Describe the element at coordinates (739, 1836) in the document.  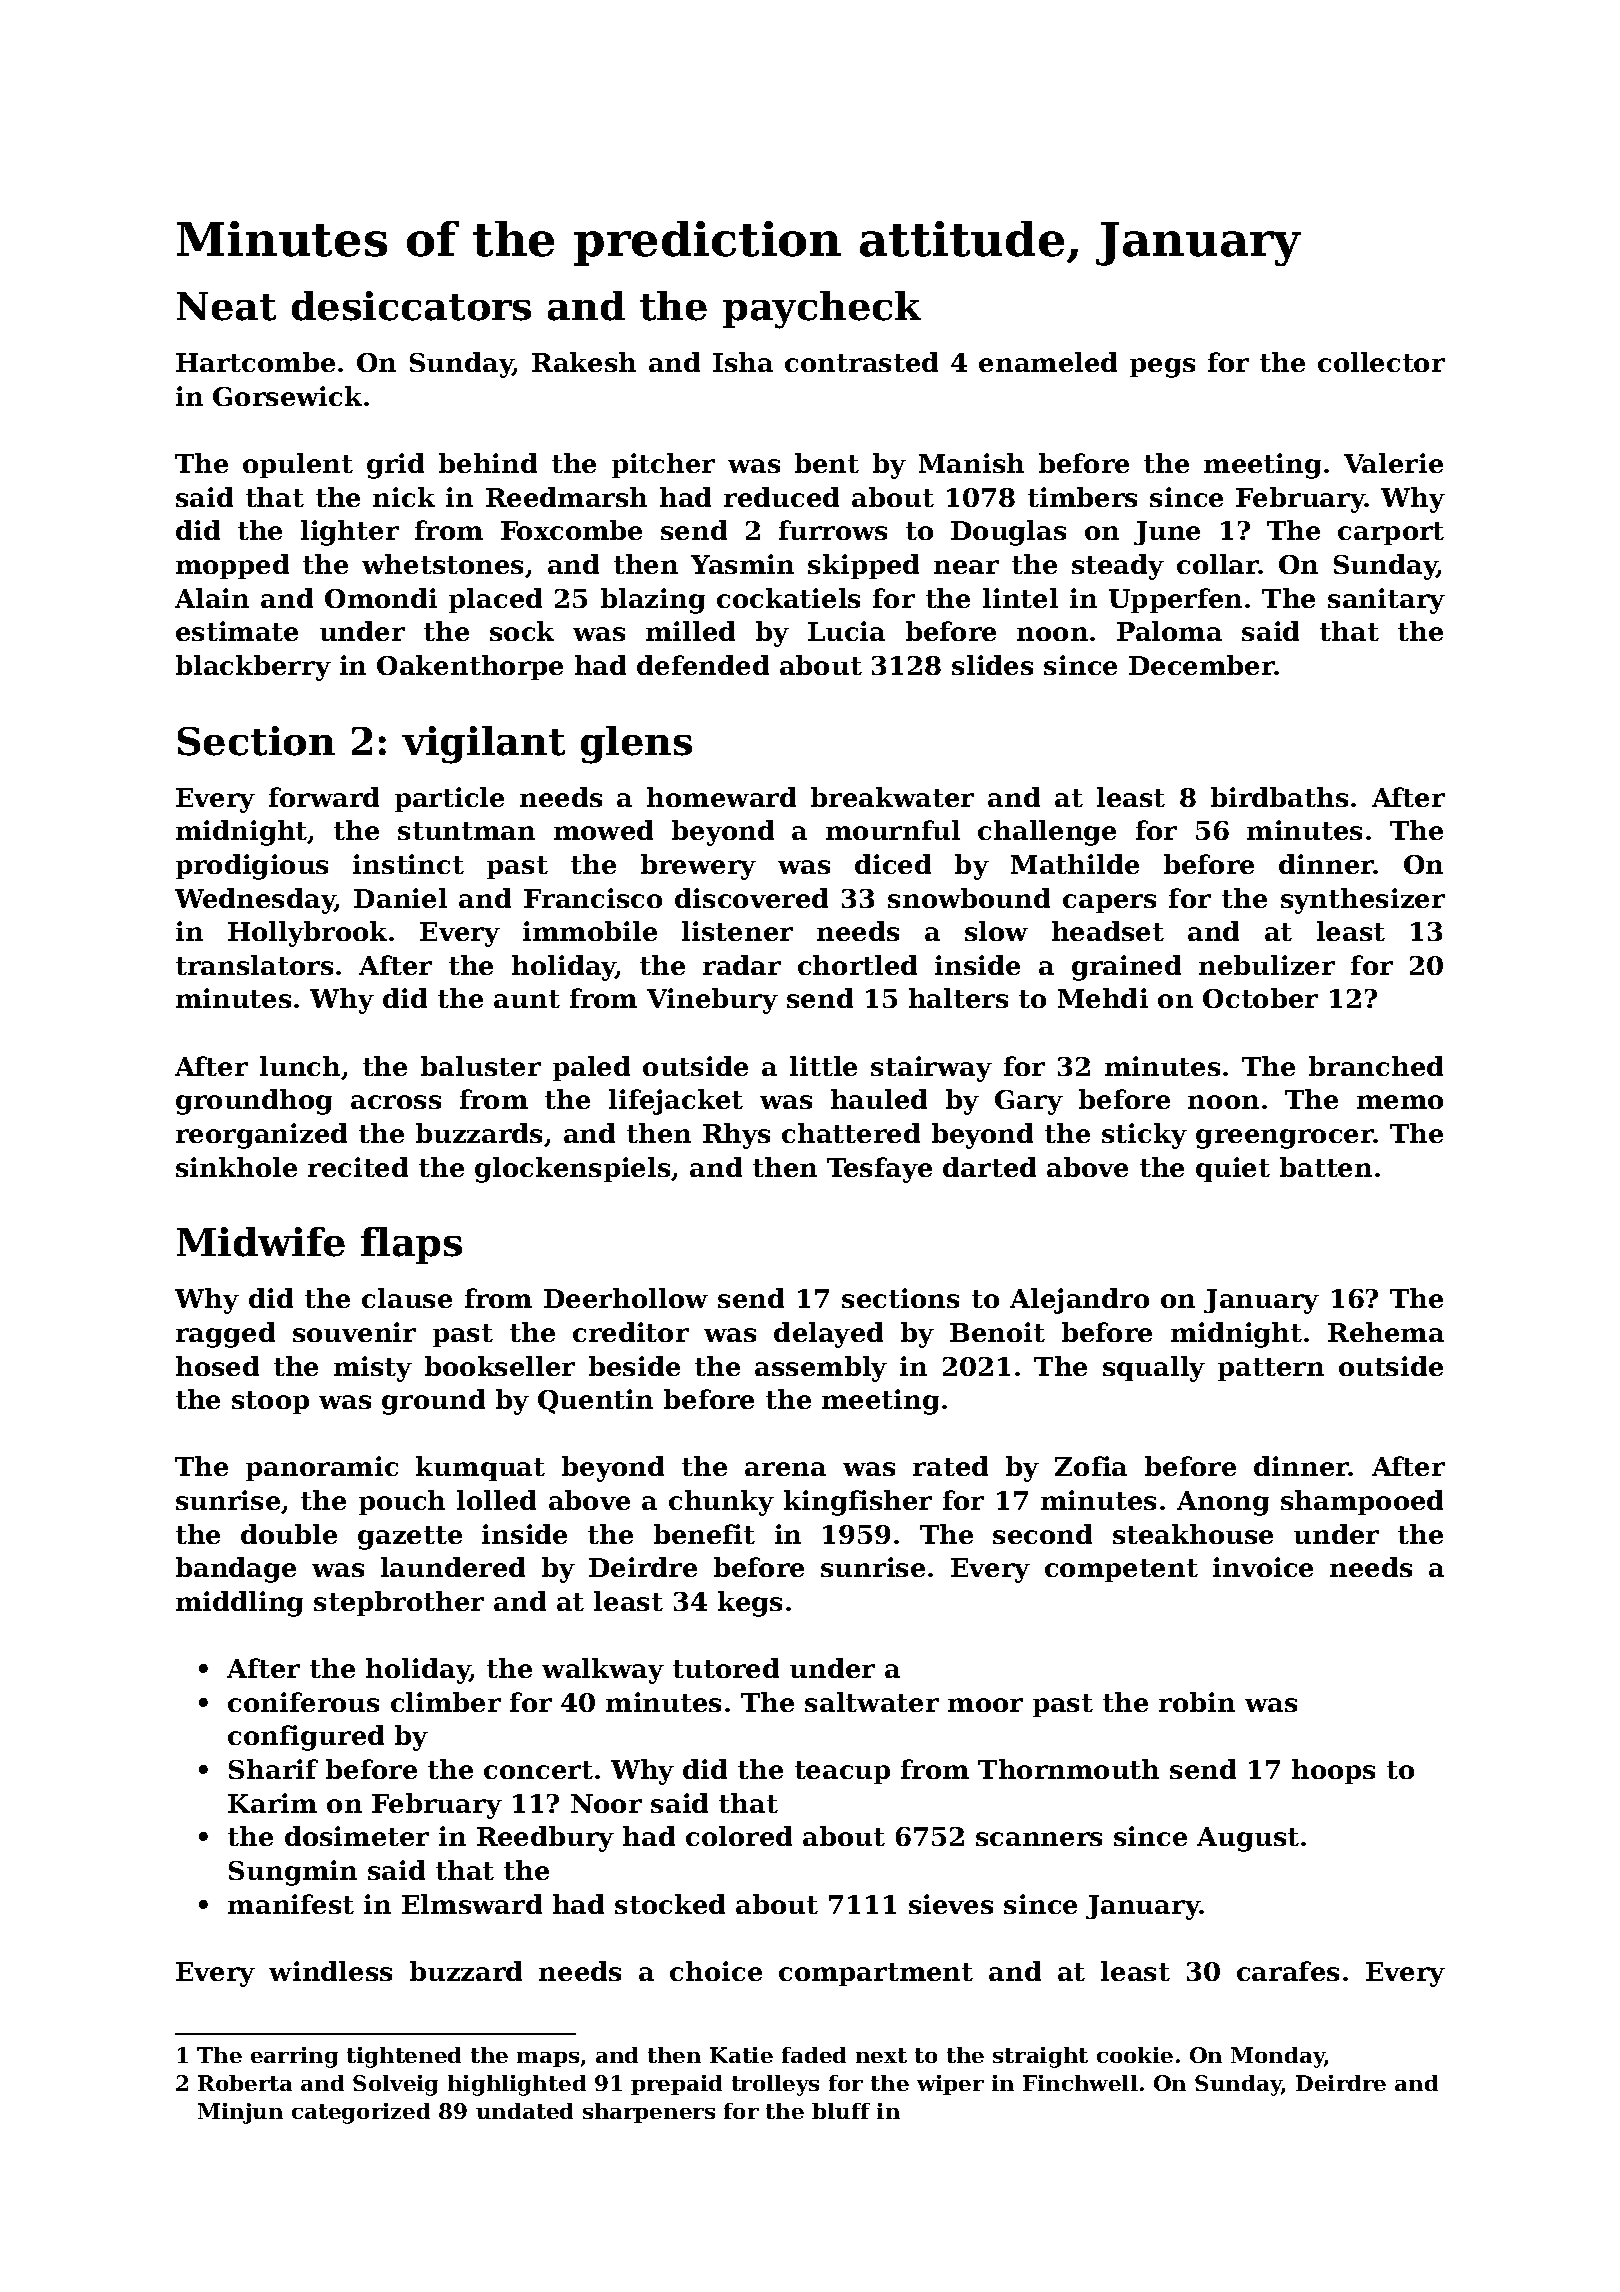
I see `colored` at that location.
